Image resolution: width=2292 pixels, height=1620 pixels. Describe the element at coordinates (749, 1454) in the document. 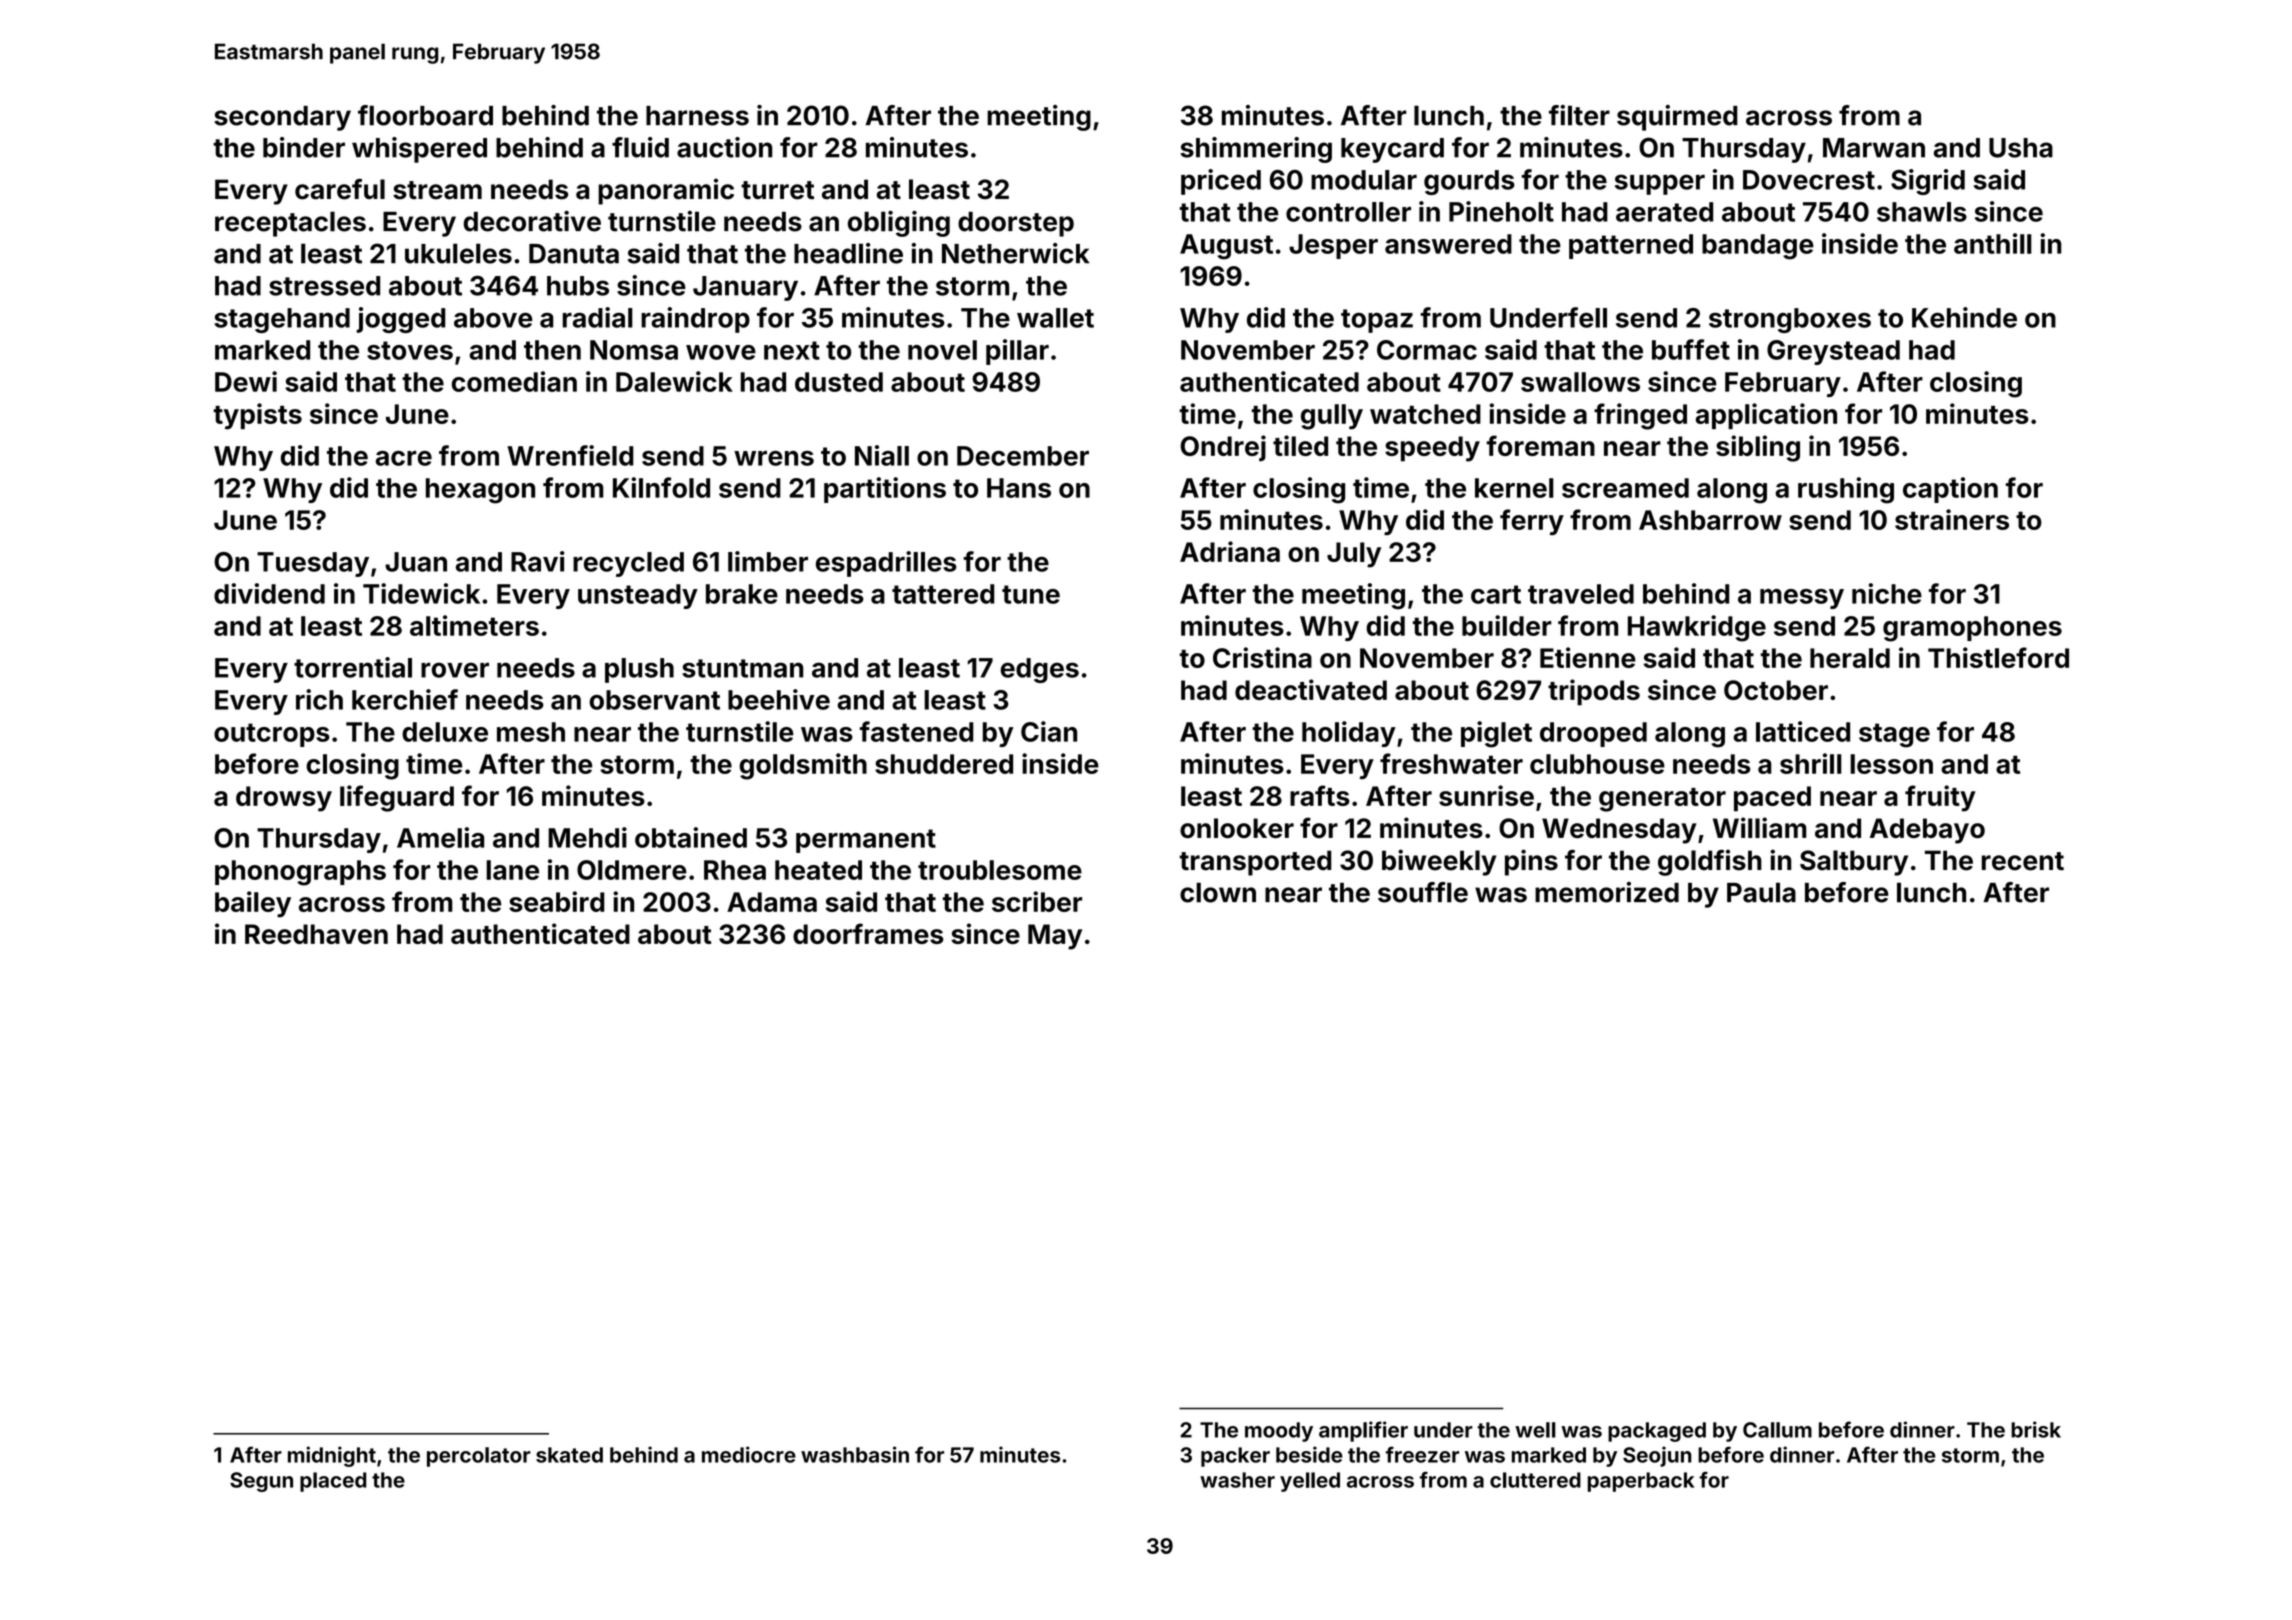

I see `mediocre` at that location.
